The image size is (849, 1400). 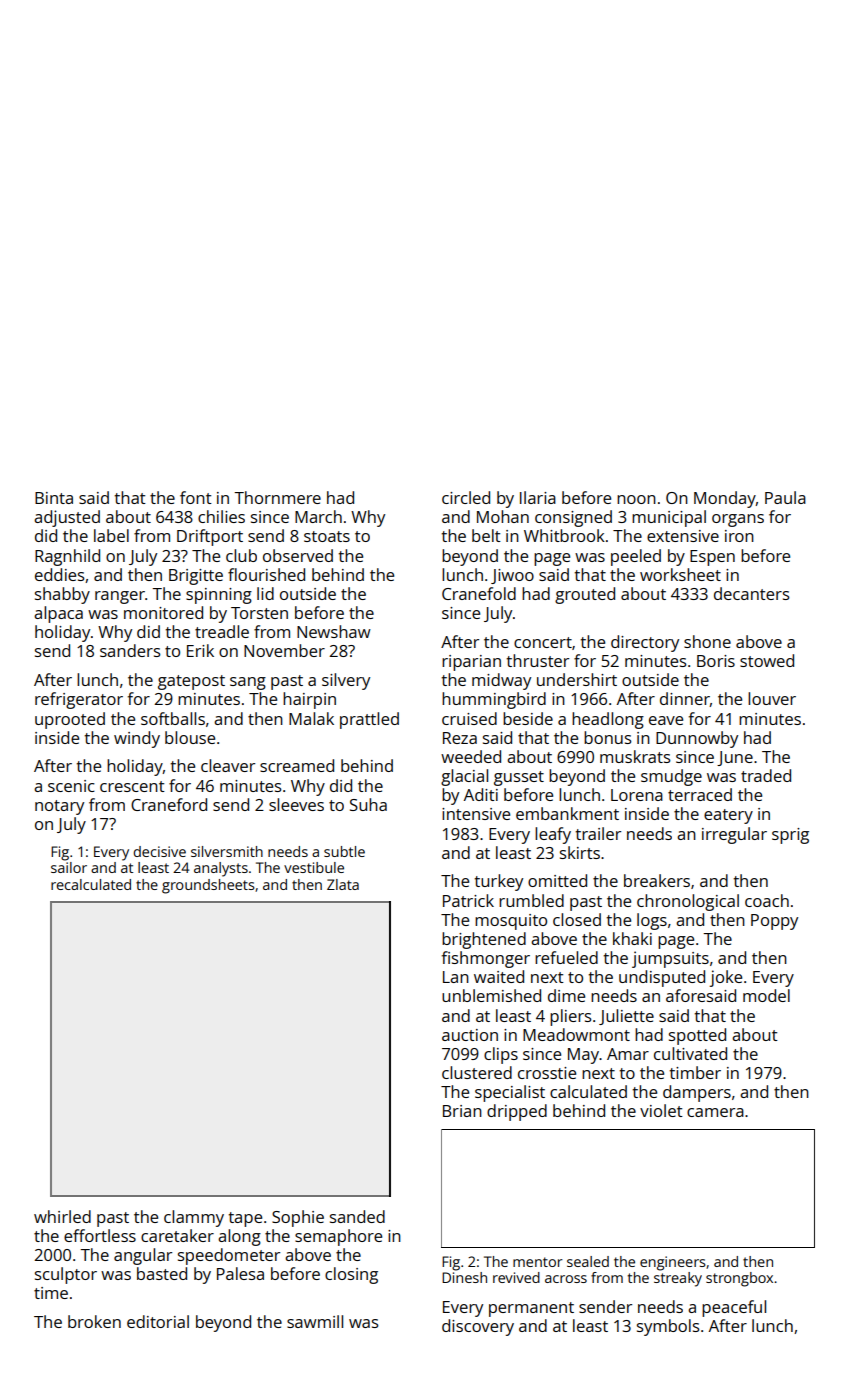 What do you see at coordinates (456, 977) in the page?
I see `Lan` at bounding box center [456, 977].
